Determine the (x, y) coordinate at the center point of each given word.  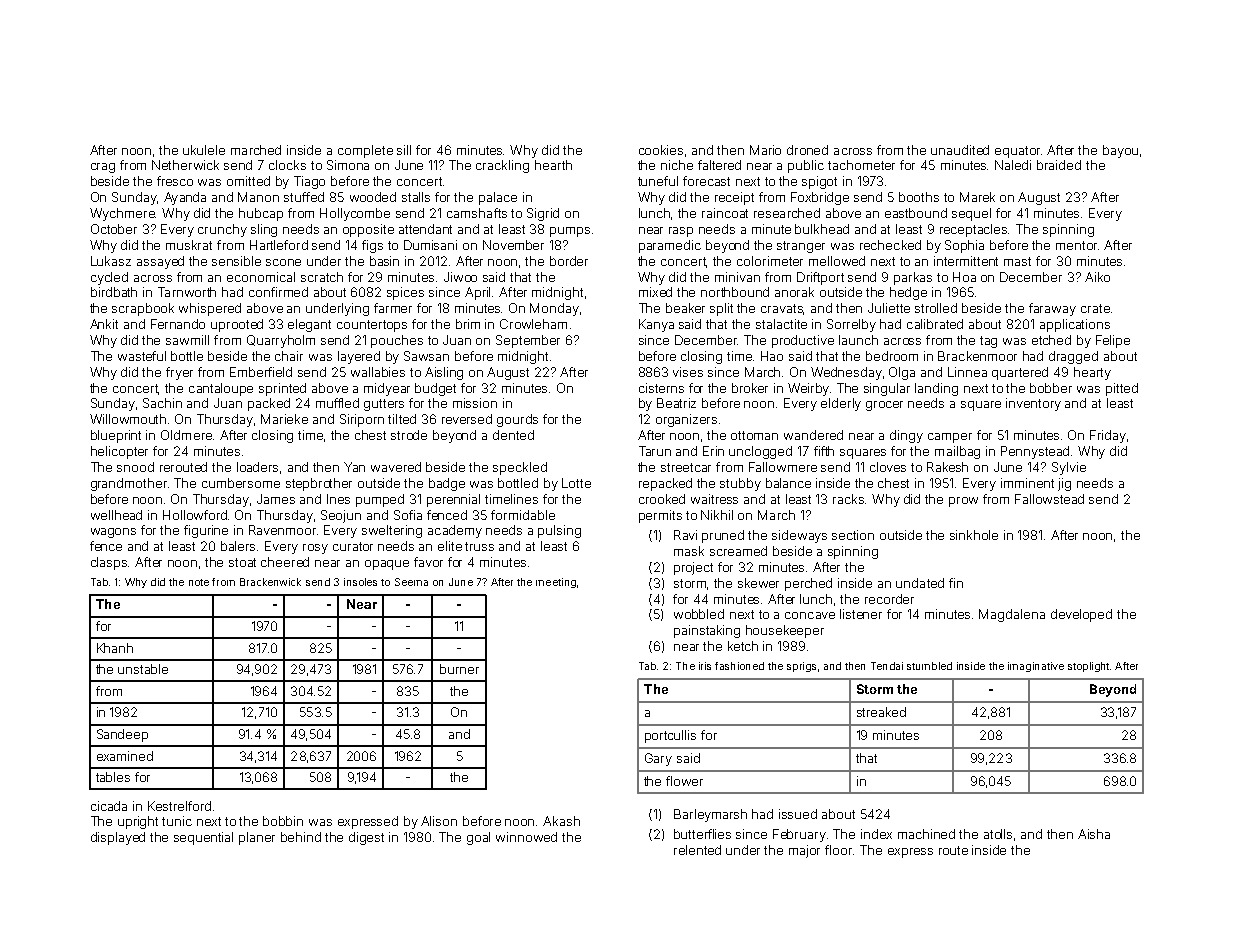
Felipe (1113, 341)
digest (366, 838)
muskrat (189, 245)
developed (1081, 615)
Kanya (656, 325)
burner (459, 669)
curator (353, 546)
